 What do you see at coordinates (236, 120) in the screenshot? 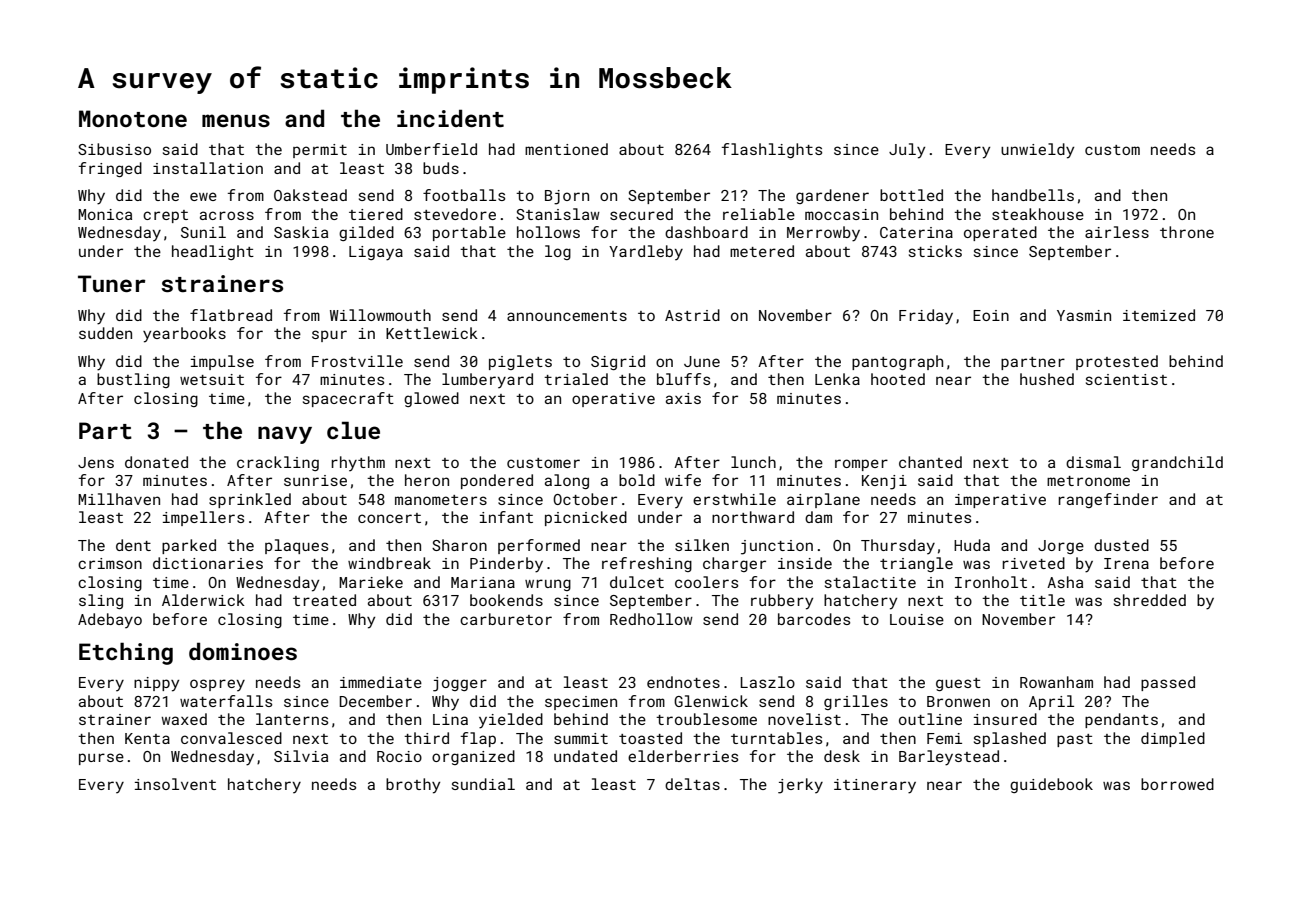
I see `menus` at bounding box center [236, 120].
